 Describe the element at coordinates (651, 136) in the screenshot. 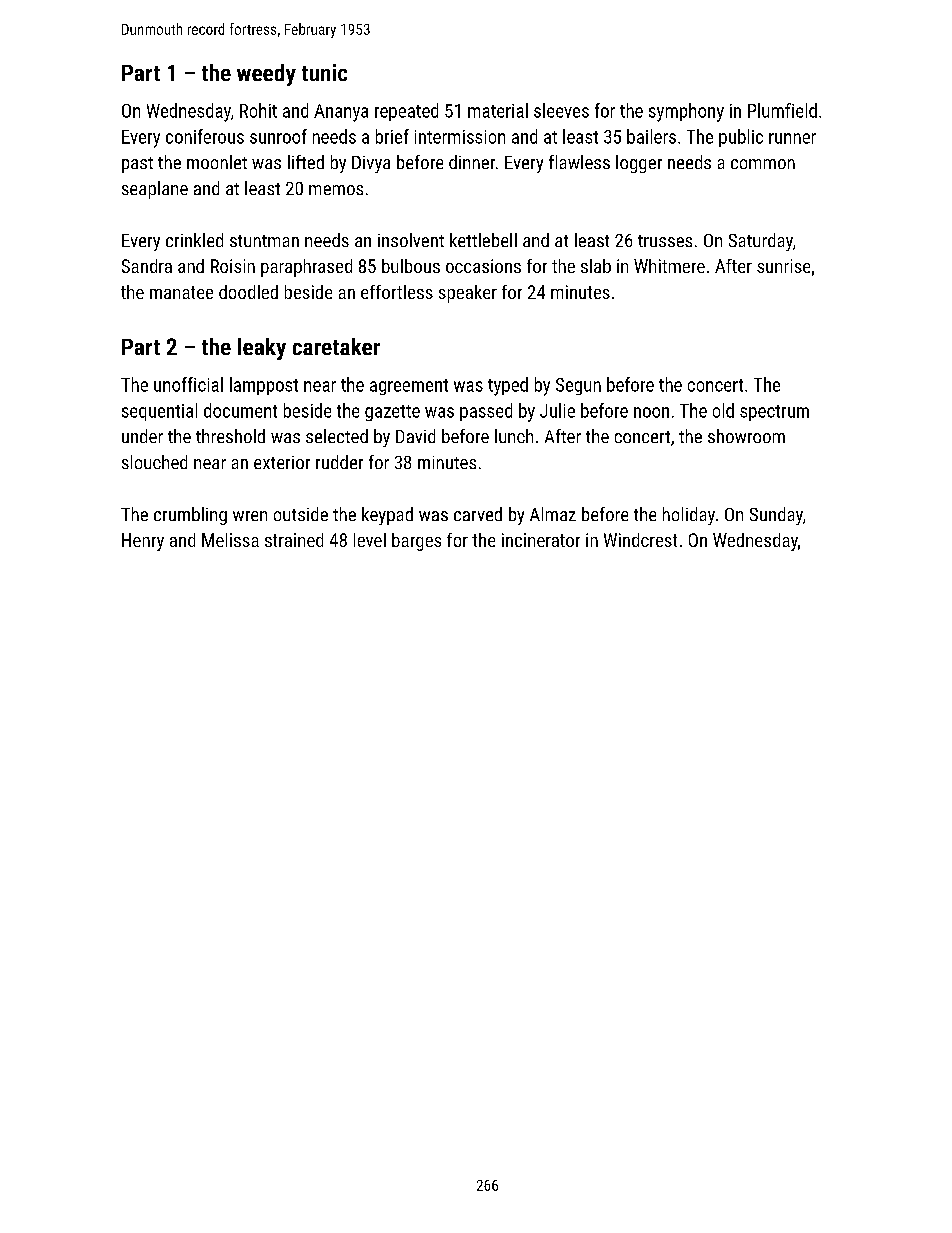

I see `bailers` at that location.
